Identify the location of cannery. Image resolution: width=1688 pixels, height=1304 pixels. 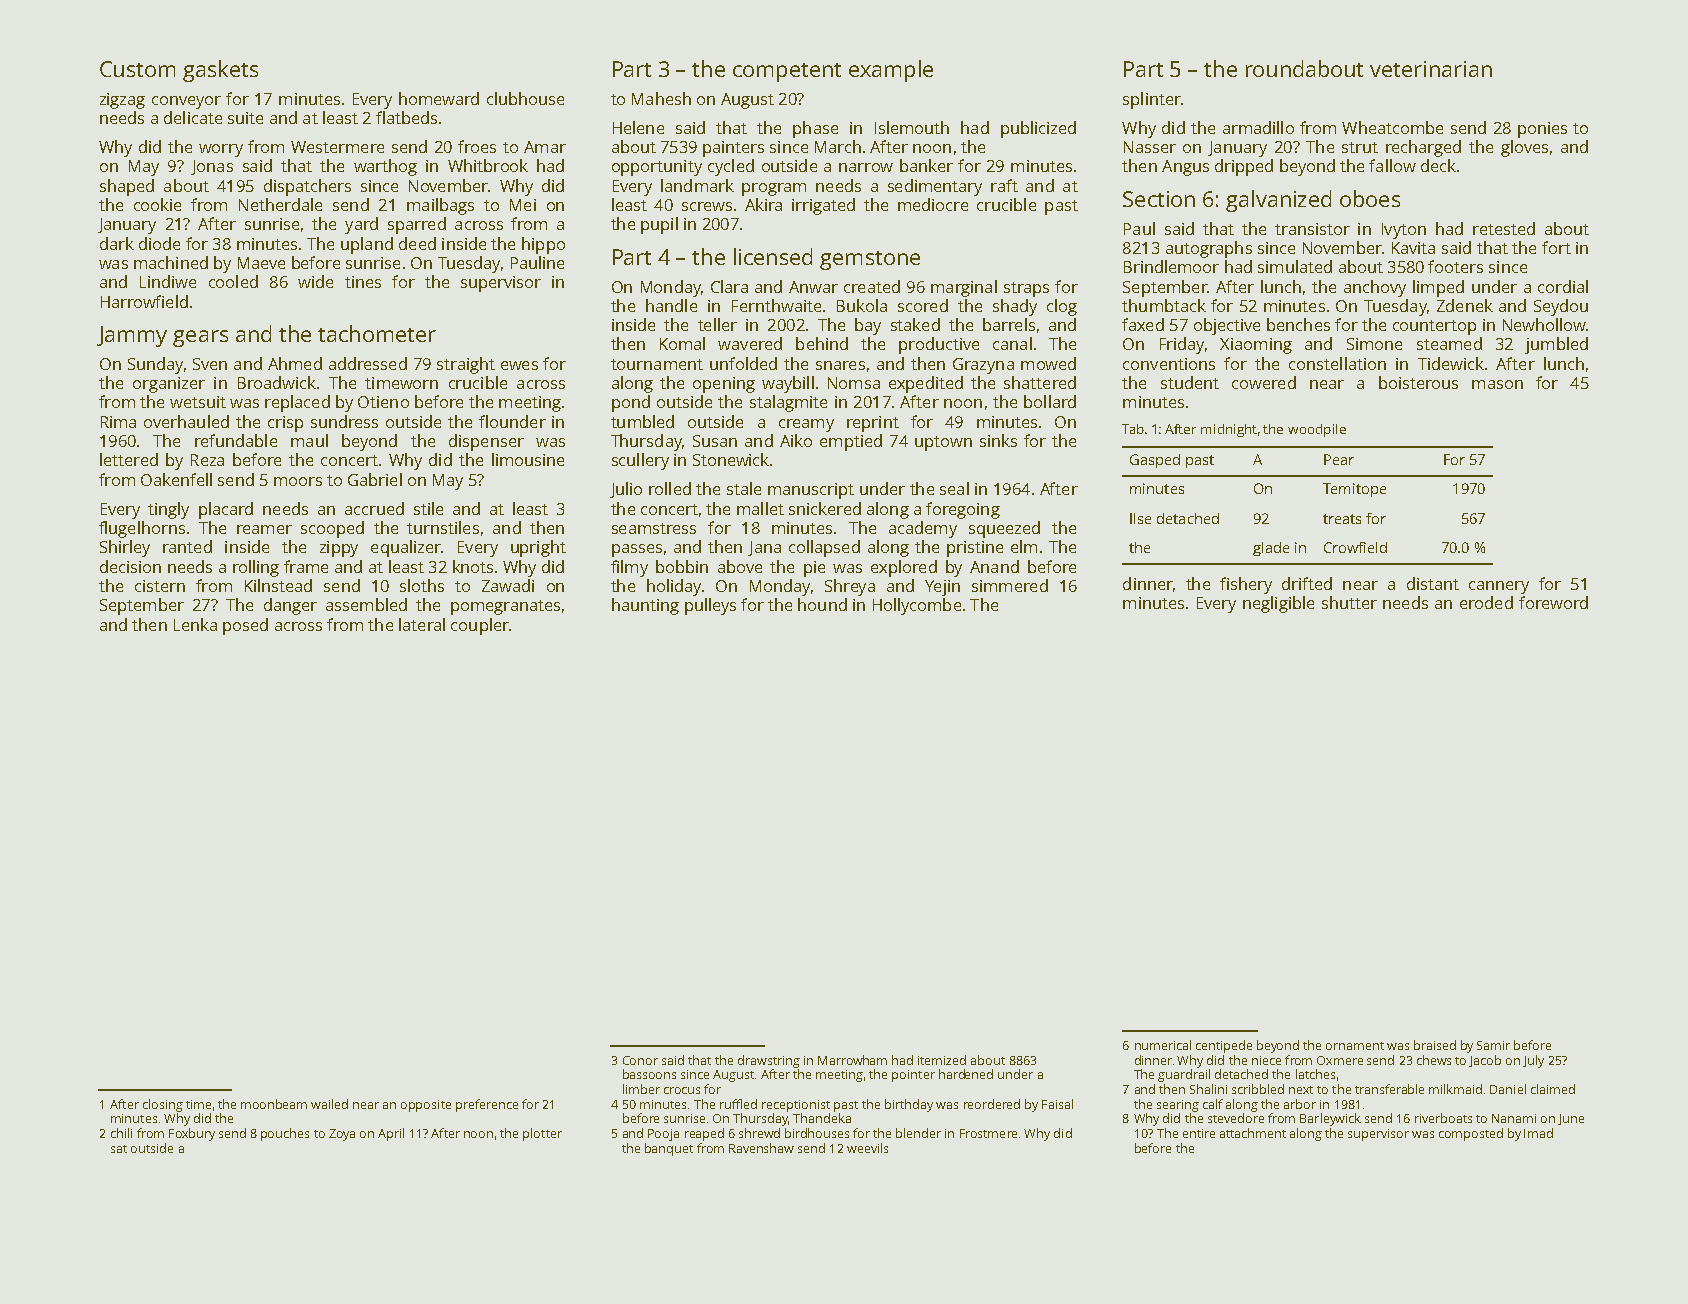
(1499, 587).
